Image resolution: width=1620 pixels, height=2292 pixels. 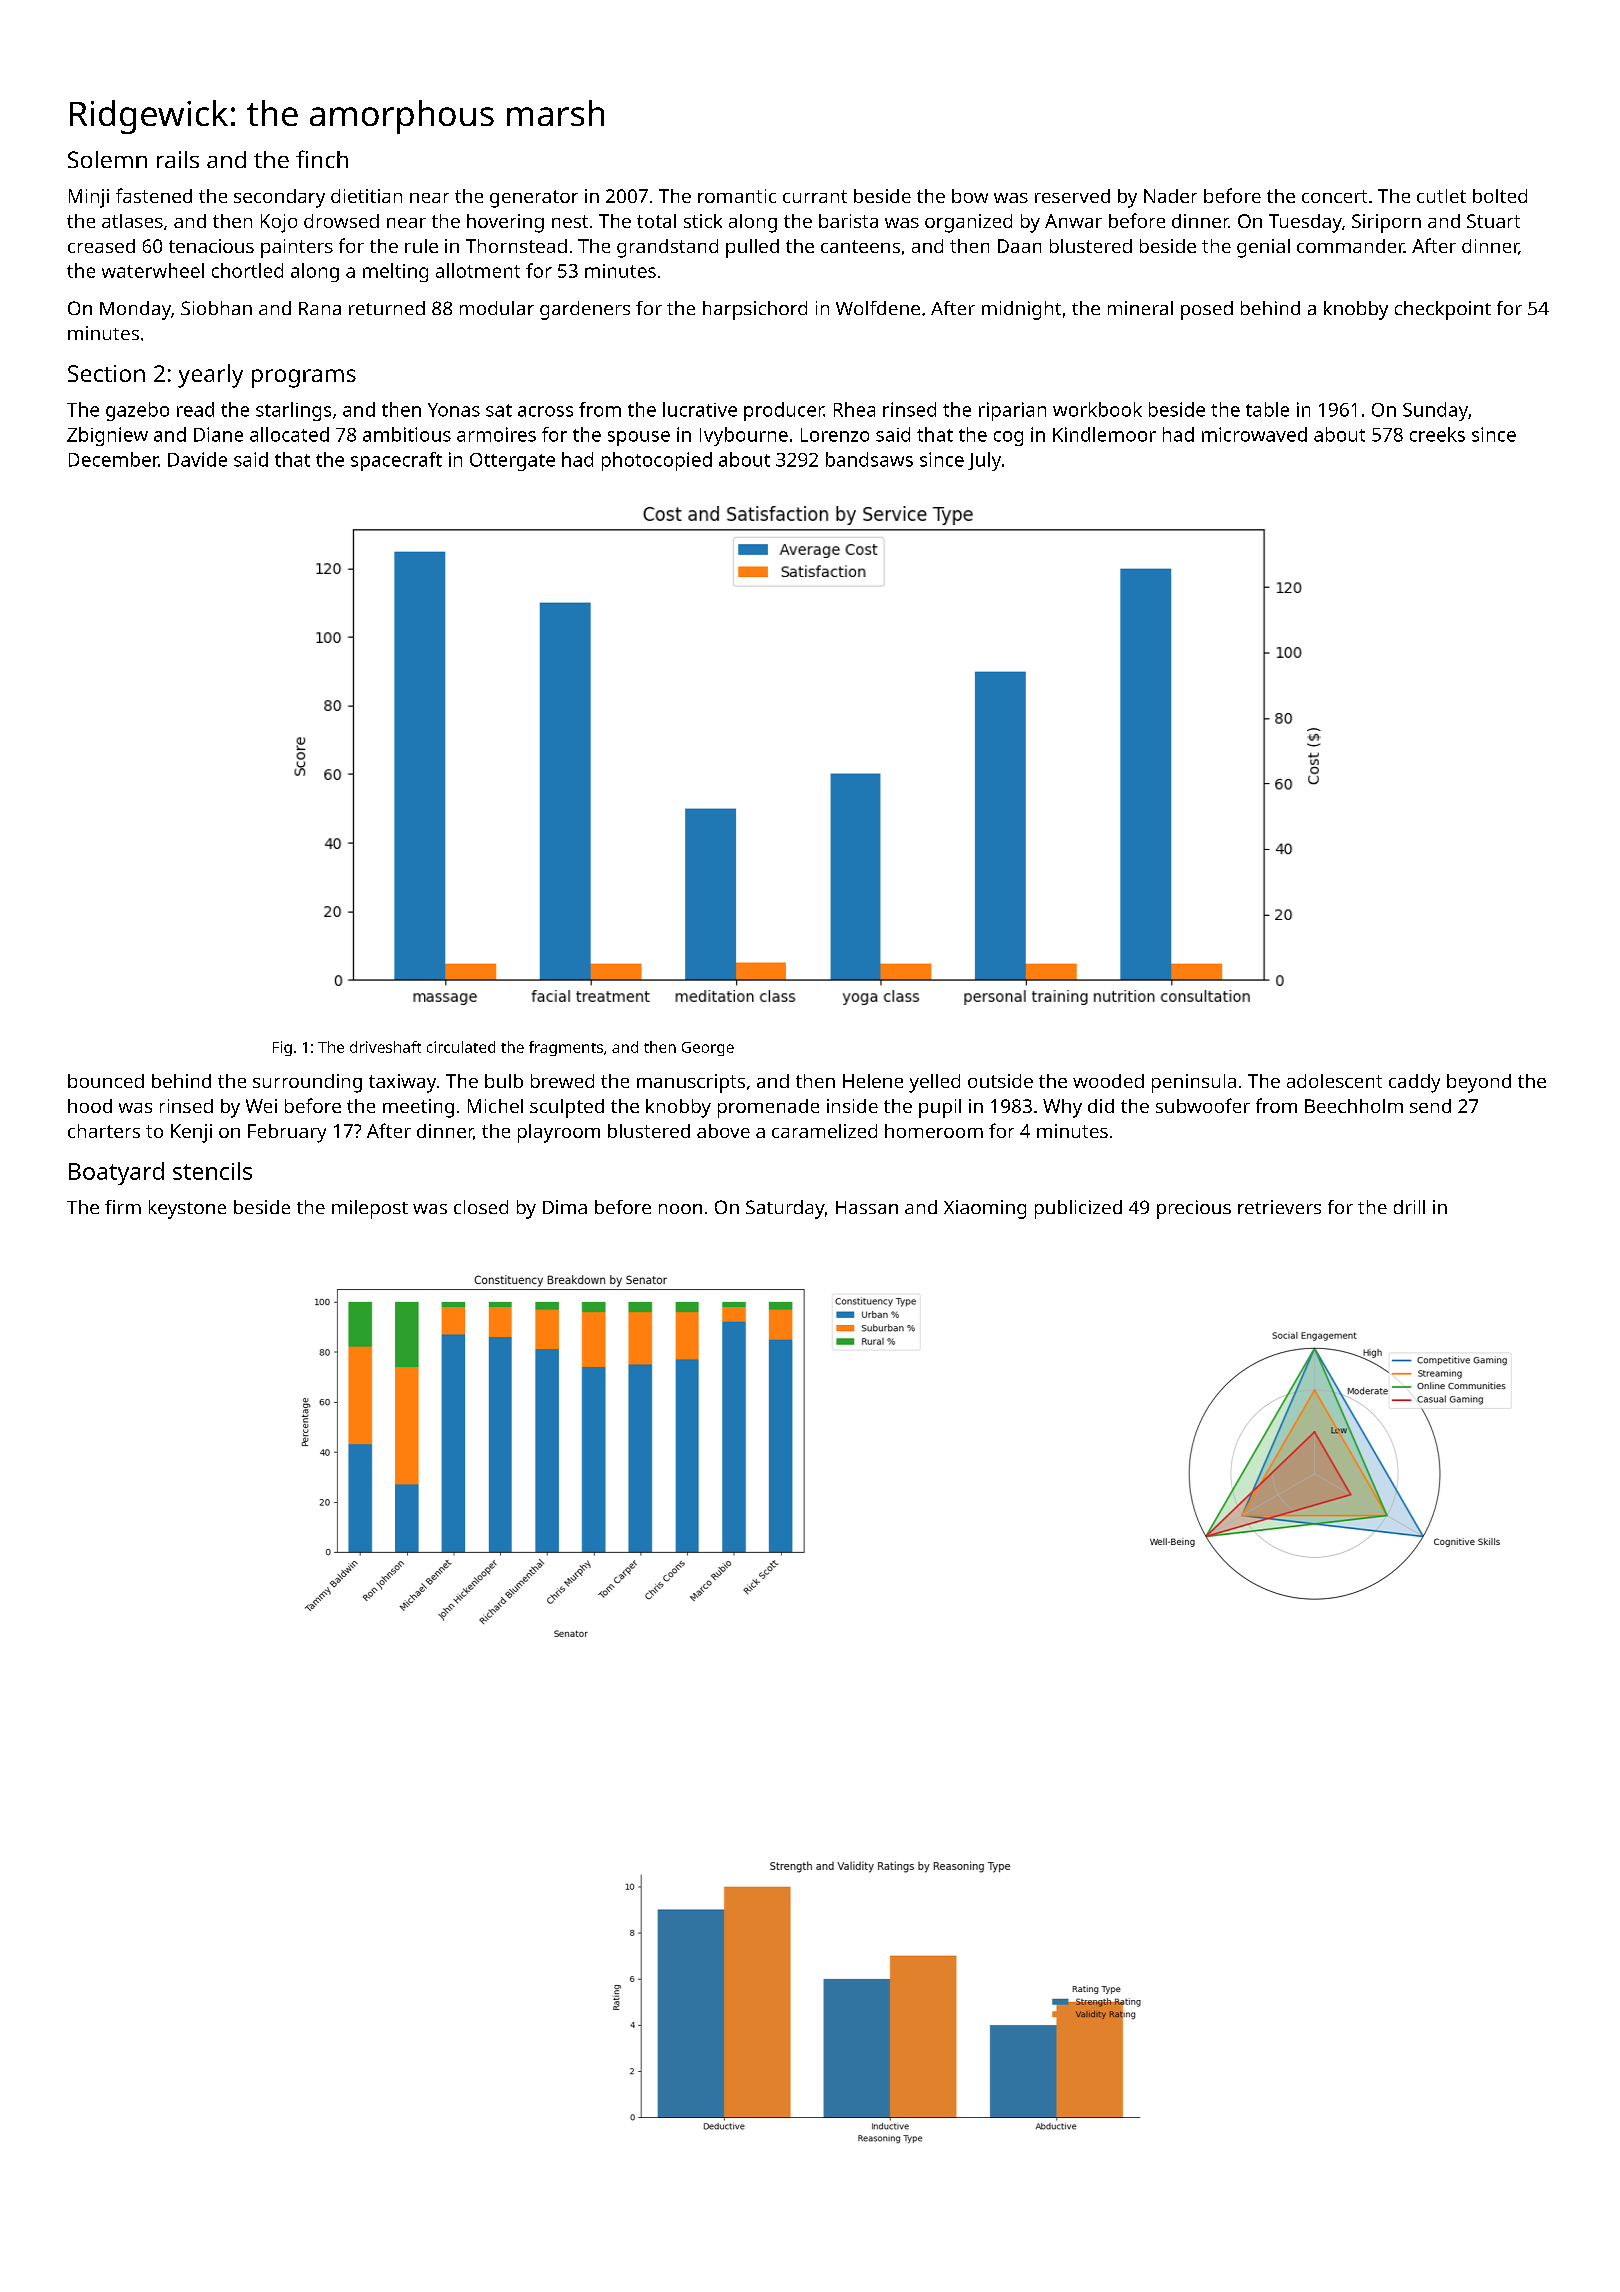 What do you see at coordinates (1254, 434) in the page?
I see `microwaved` at bounding box center [1254, 434].
